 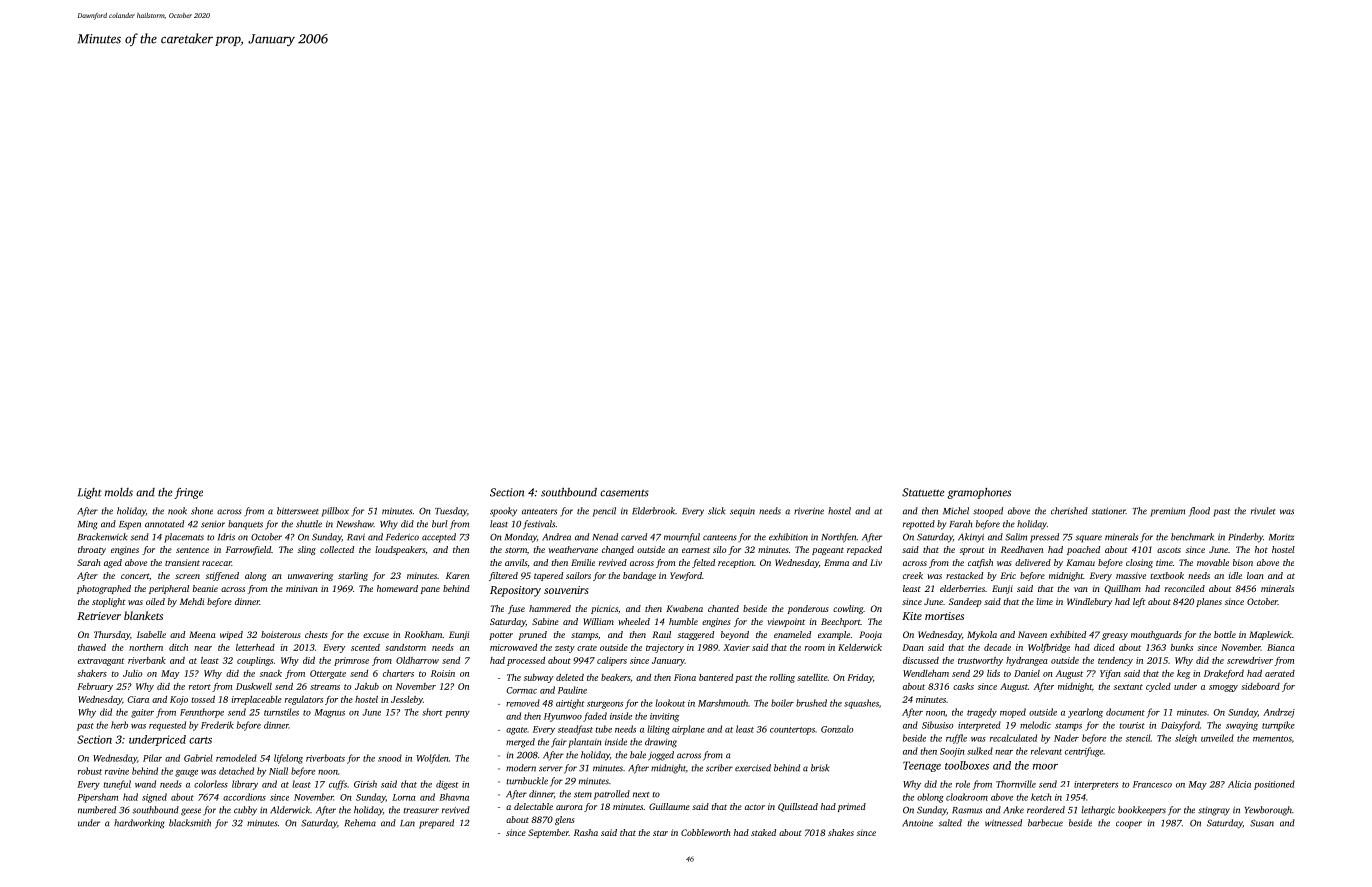 What do you see at coordinates (782, 678) in the screenshot?
I see `rolling` at bounding box center [782, 678].
